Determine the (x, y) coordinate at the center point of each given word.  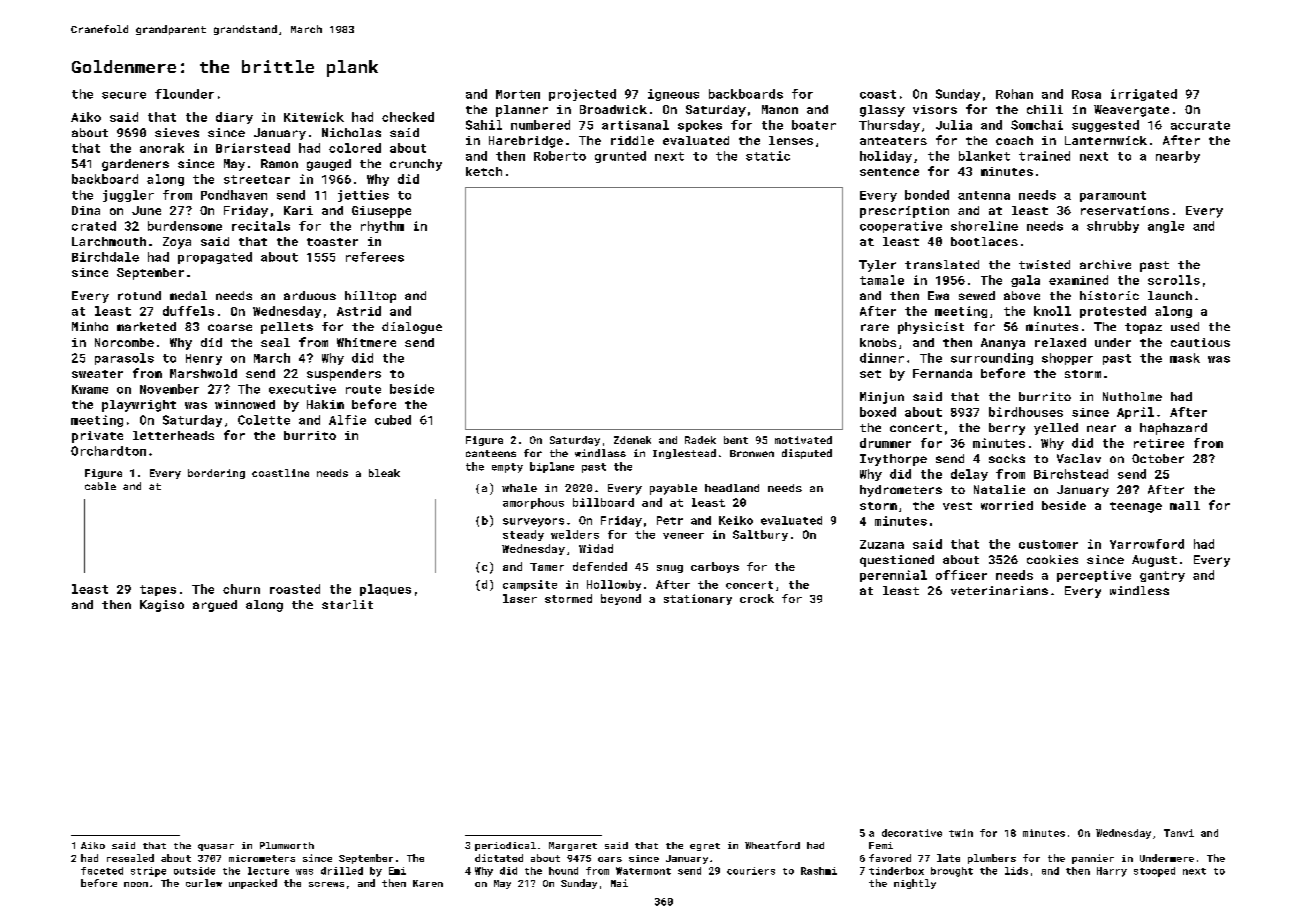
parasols (124, 359)
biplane (552, 467)
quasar (216, 847)
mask (1185, 358)
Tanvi (1179, 833)
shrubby (1113, 227)
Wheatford (772, 845)
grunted (620, 157)
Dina (86, 210)
